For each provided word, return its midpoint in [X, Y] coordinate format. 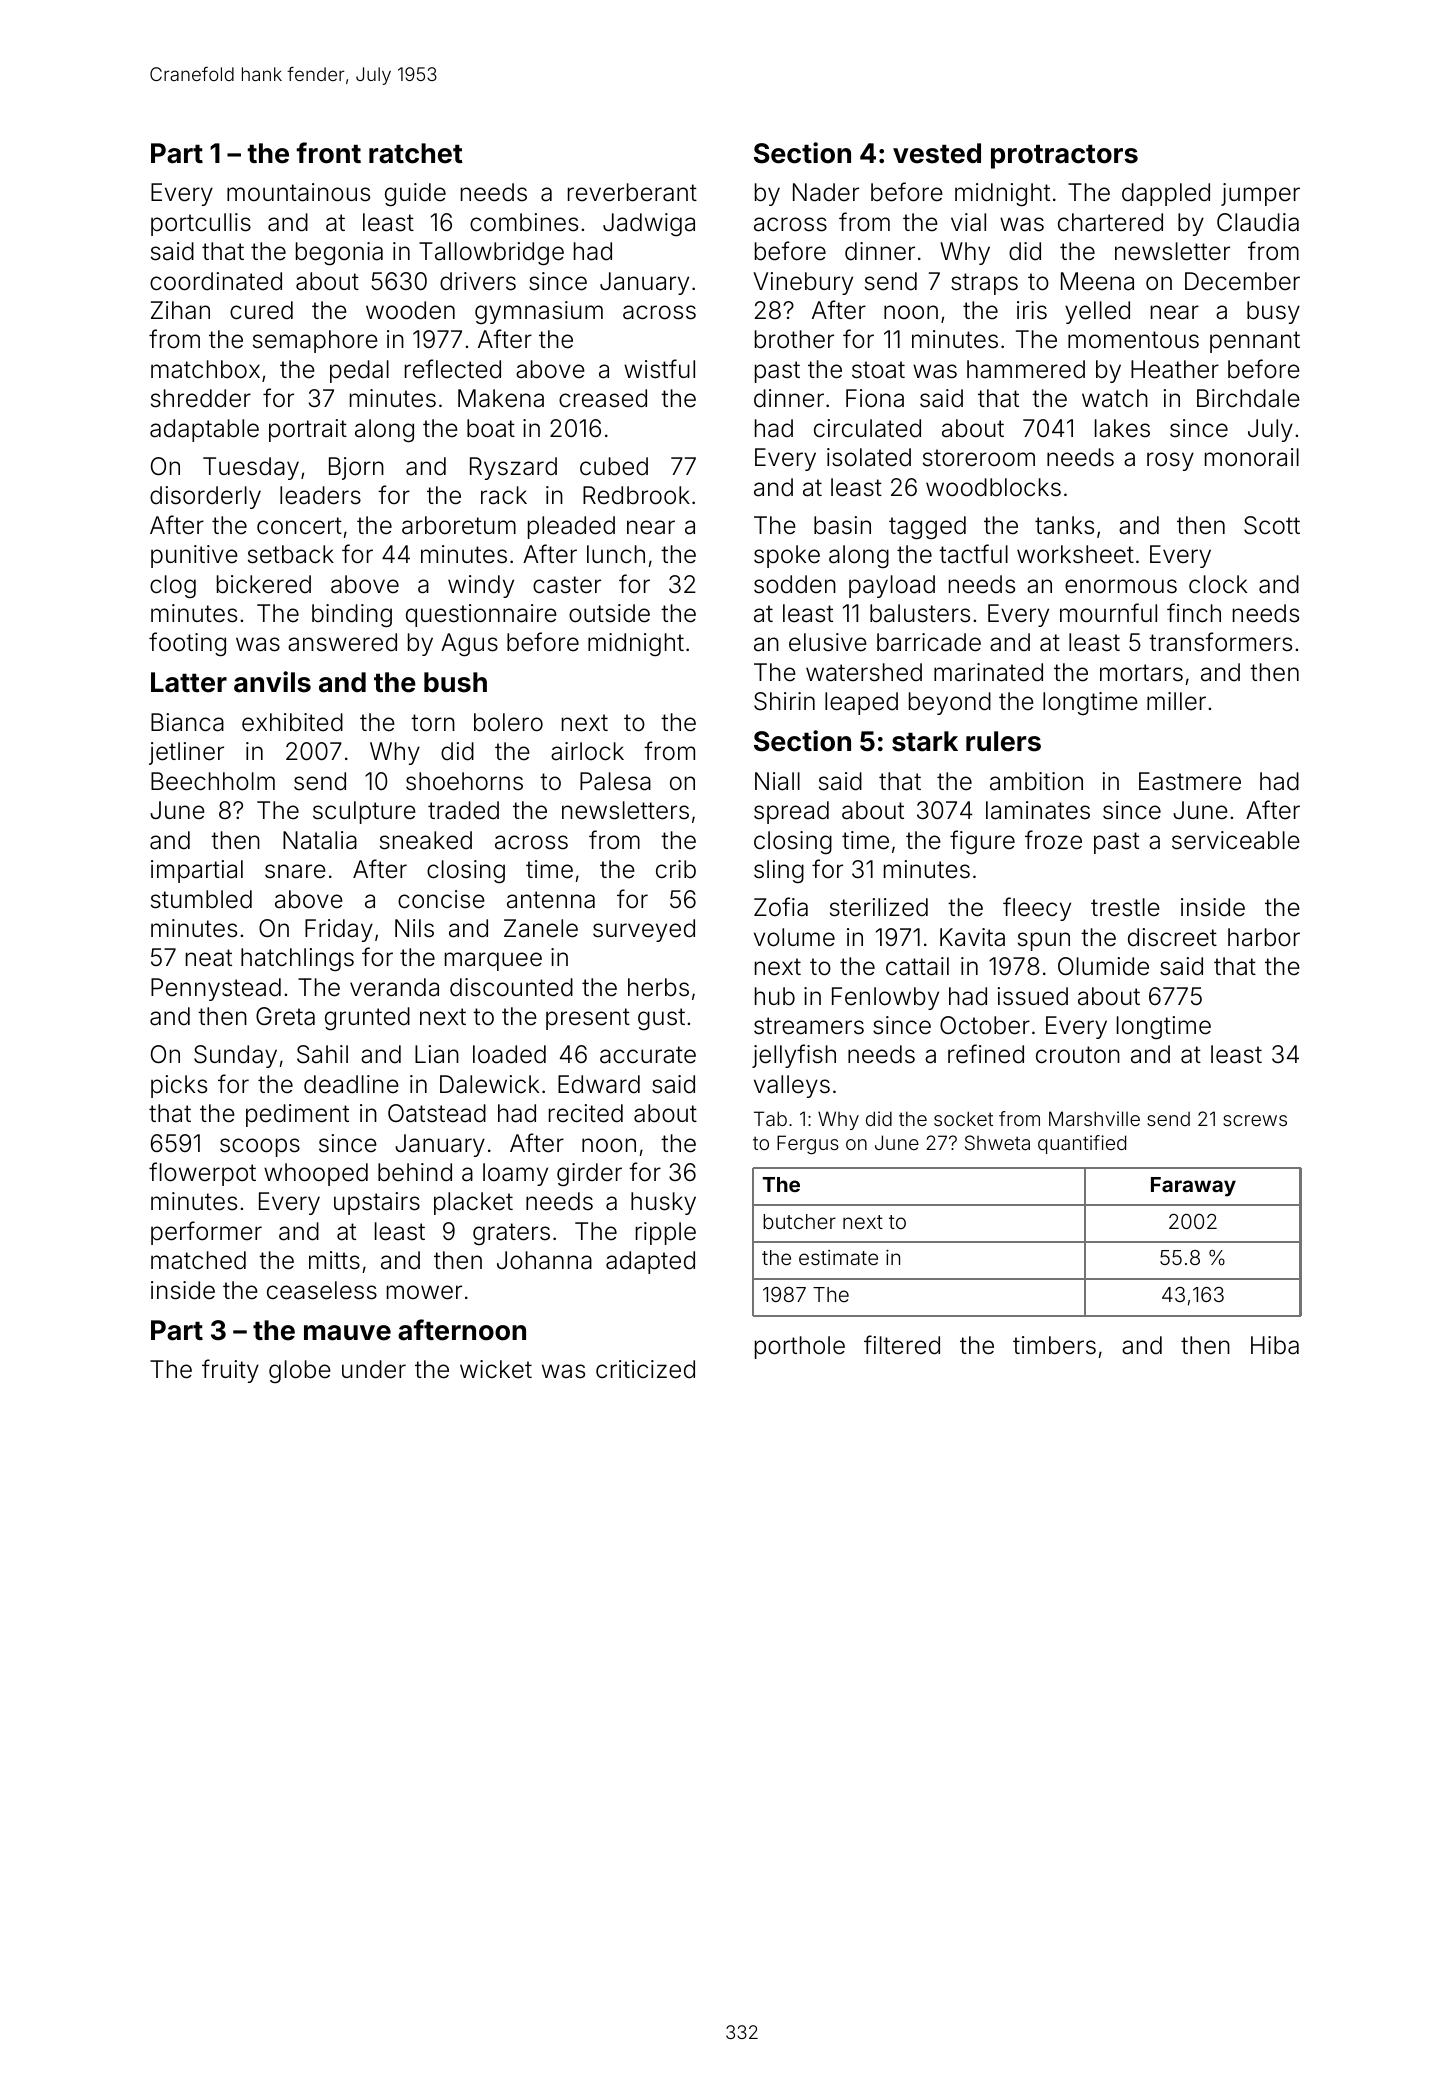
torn [433, 723]
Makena [501, 398]
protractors [1064, 157]
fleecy [1037, 909]
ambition [1036, 781]
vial [968, 222]
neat [209, 958]
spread [791, 812]
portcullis [201, 224]
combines [524, 222]
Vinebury [803, 283]
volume [794, 937]
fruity [230, 1371]
